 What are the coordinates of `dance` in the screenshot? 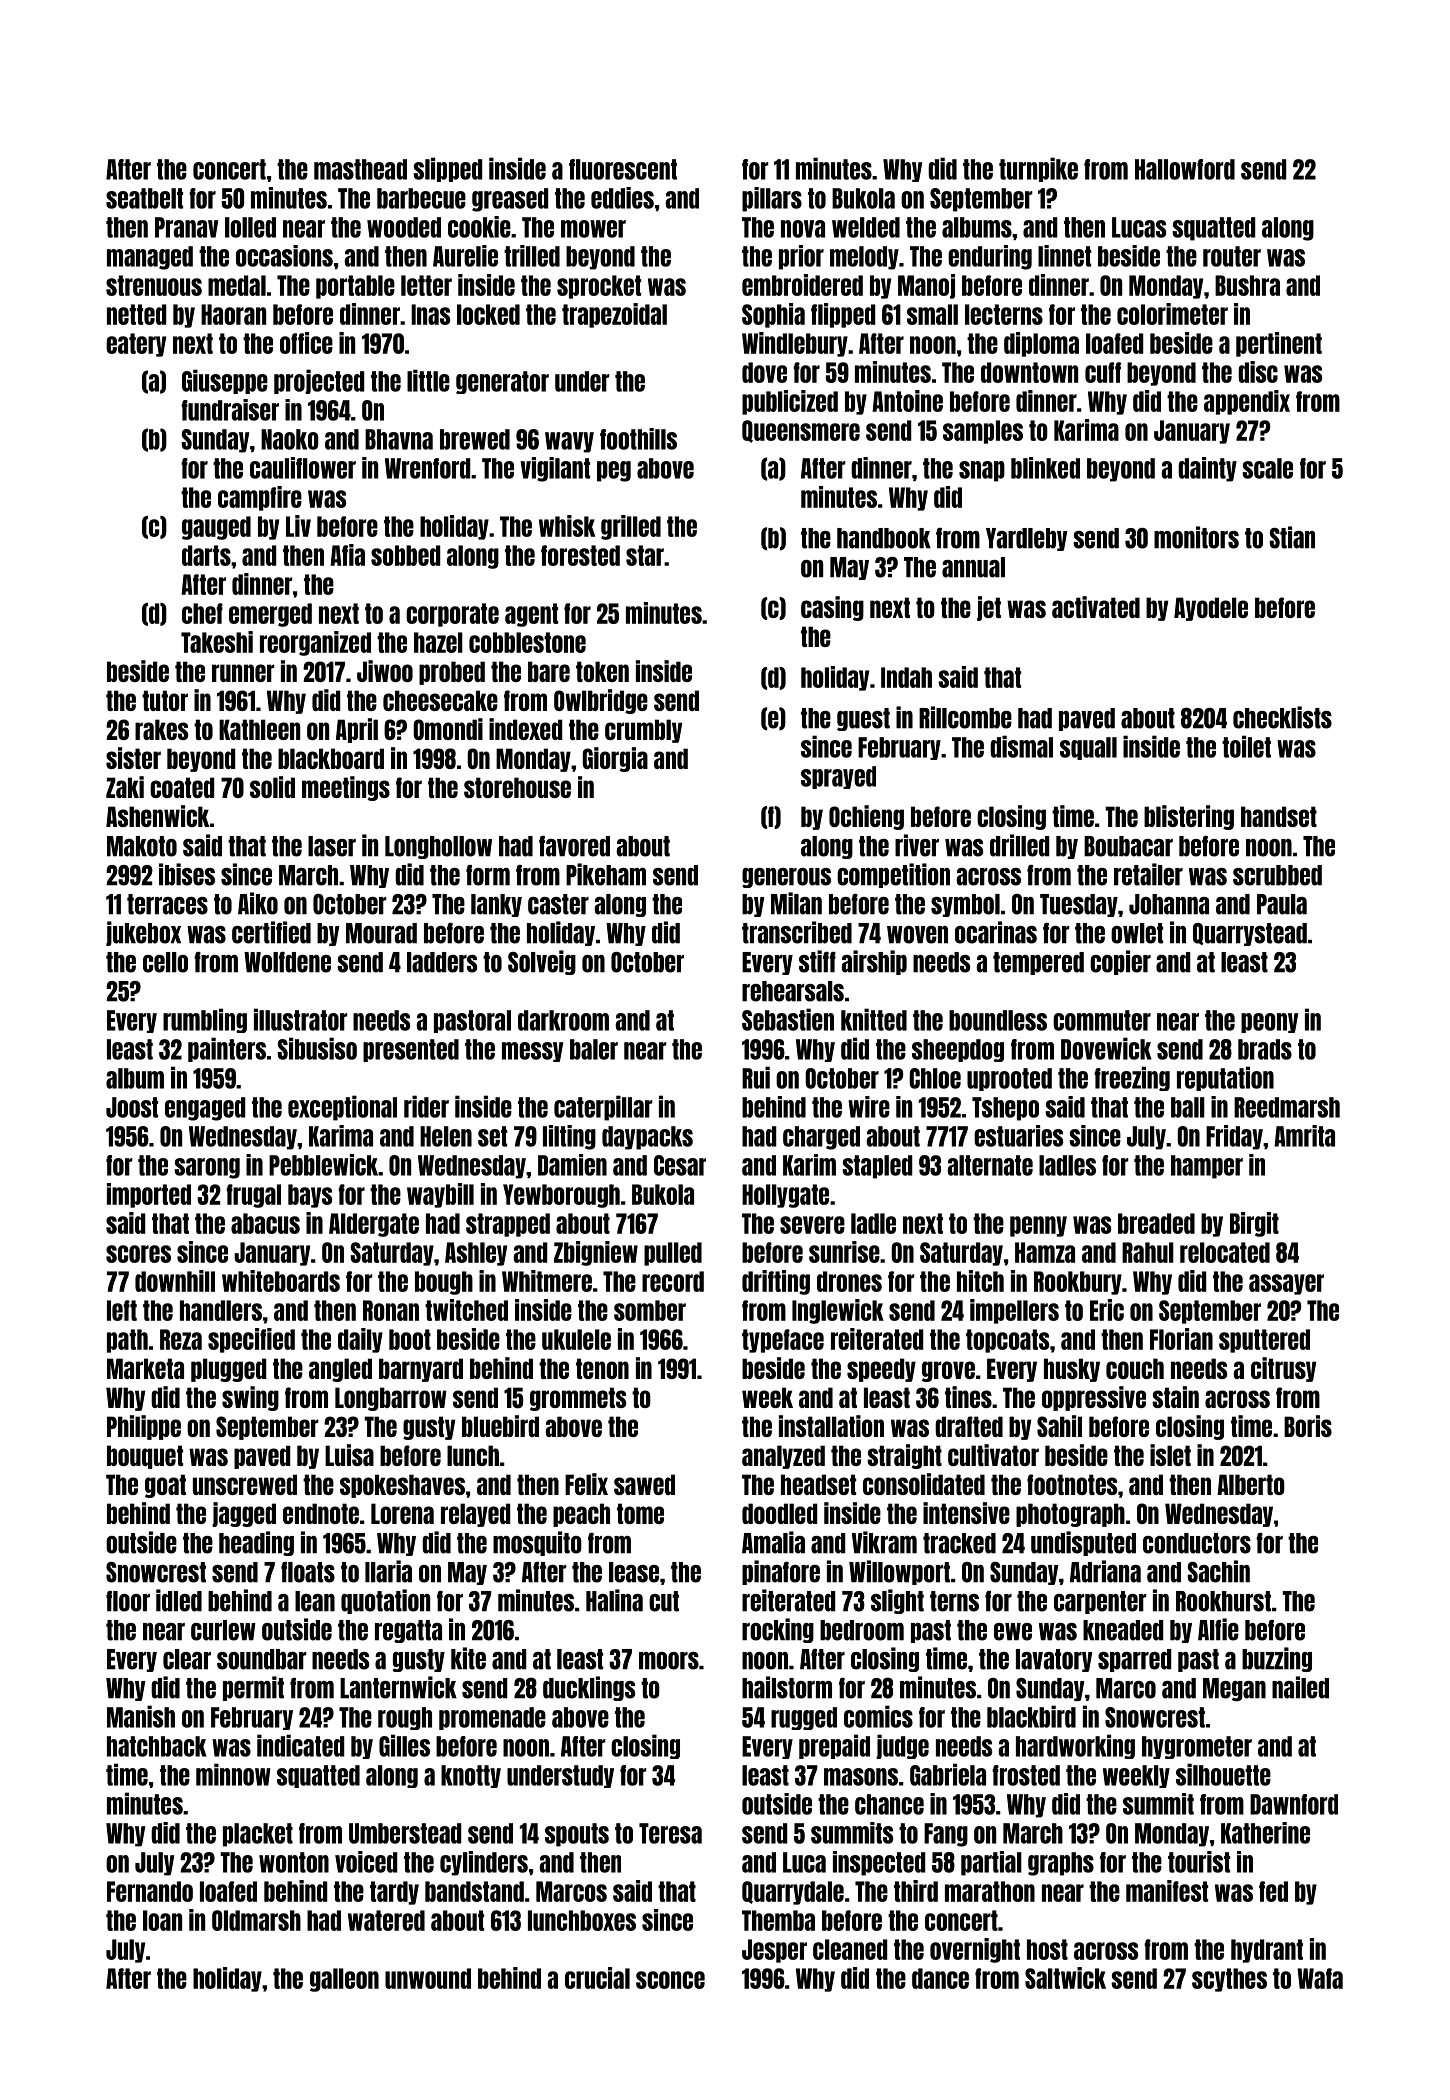 It's located at (940, 1978).
